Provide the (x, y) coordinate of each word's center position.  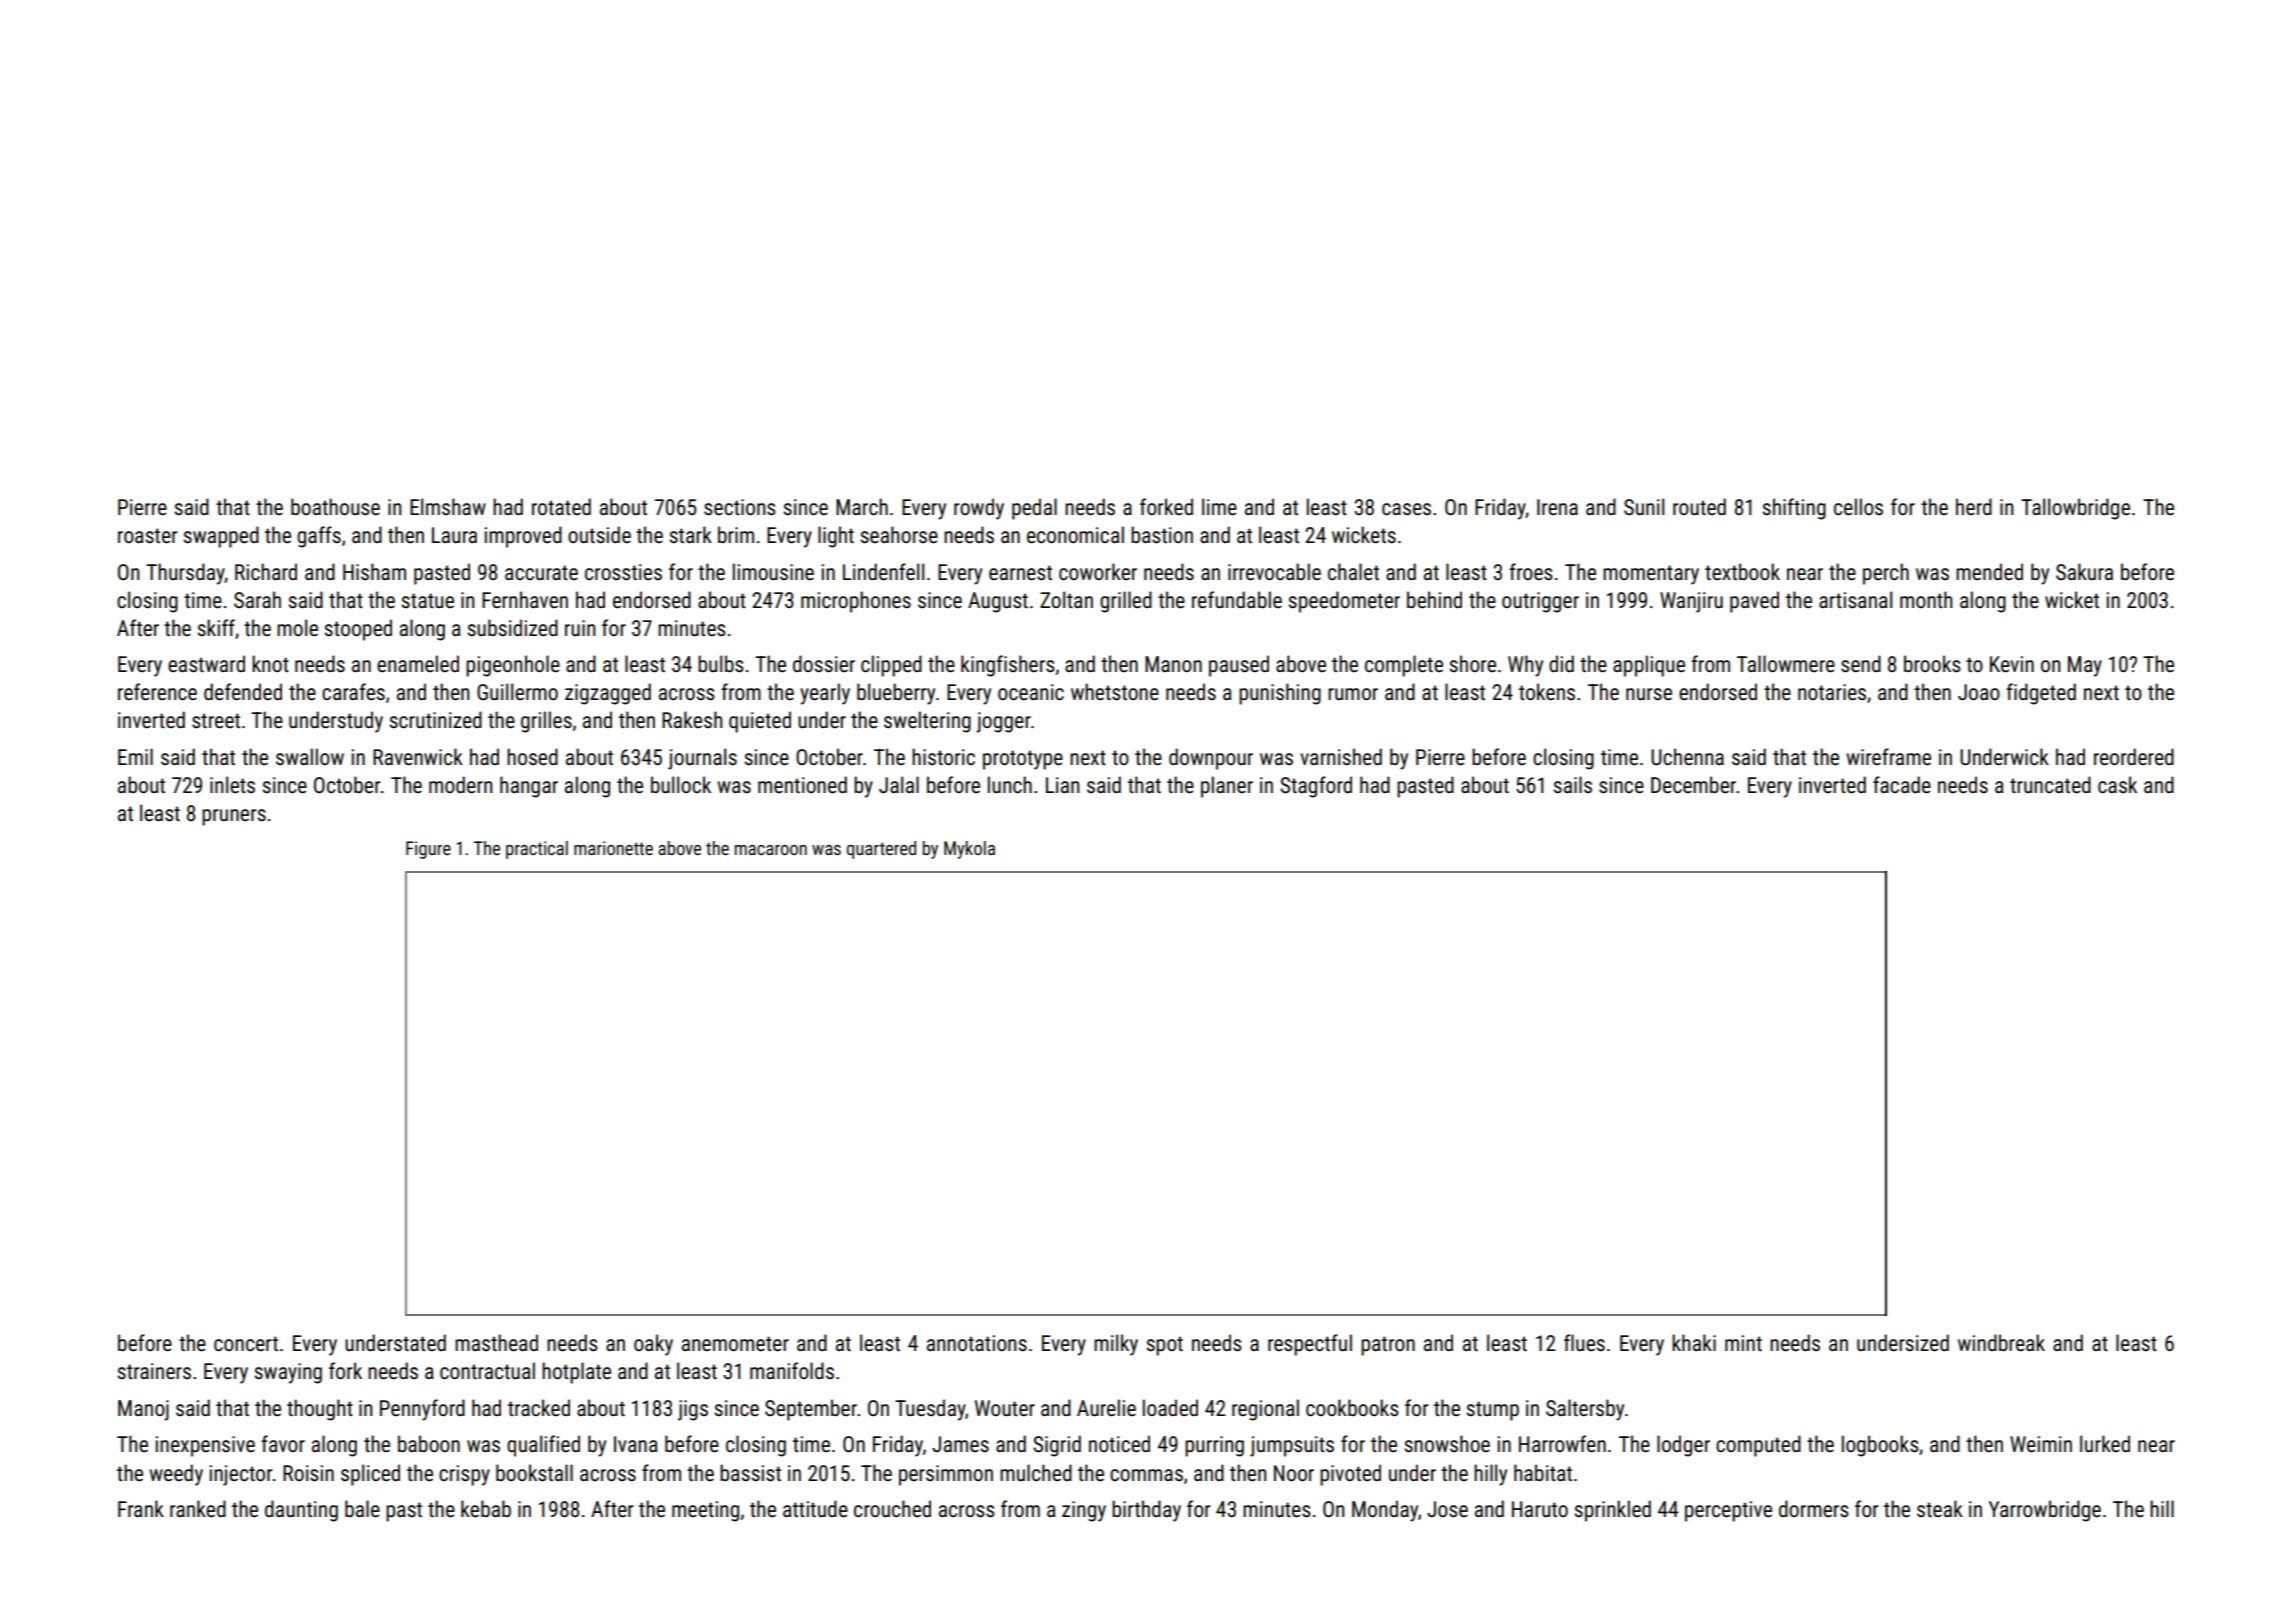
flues (1584, 1343)
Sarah (257, 599)
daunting (301, 1511)
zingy (1084, 1511)
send (1861, 664)
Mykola (969, 850)
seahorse (899, 535)
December (1693, 785)
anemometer (735, 1344)
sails (1573, 785)
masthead (496, 1343)
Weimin (2041, 1444)
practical (537, 850)
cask (2117, 784)
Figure (428, 850)
